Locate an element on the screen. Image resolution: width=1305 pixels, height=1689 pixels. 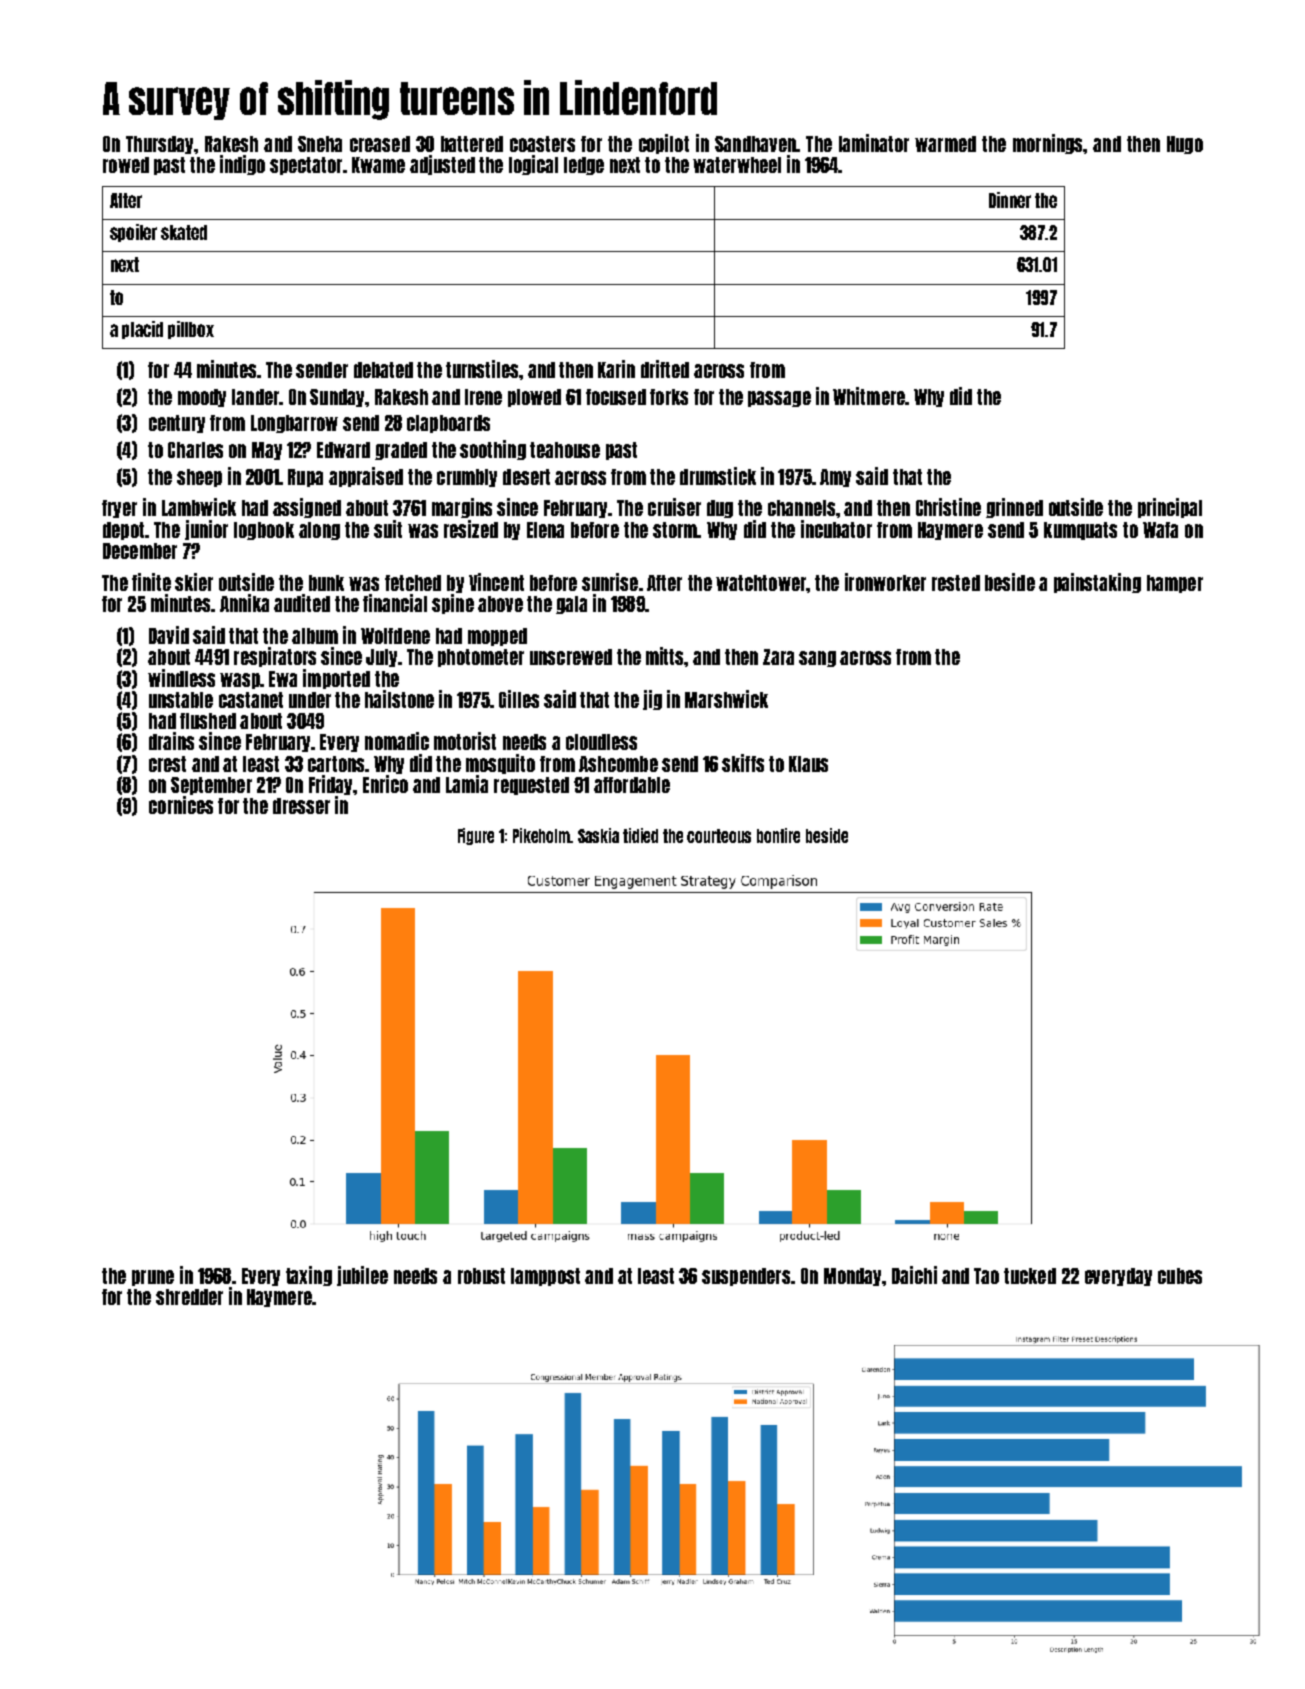
Dinner is located at coordinates (1010, 200).
